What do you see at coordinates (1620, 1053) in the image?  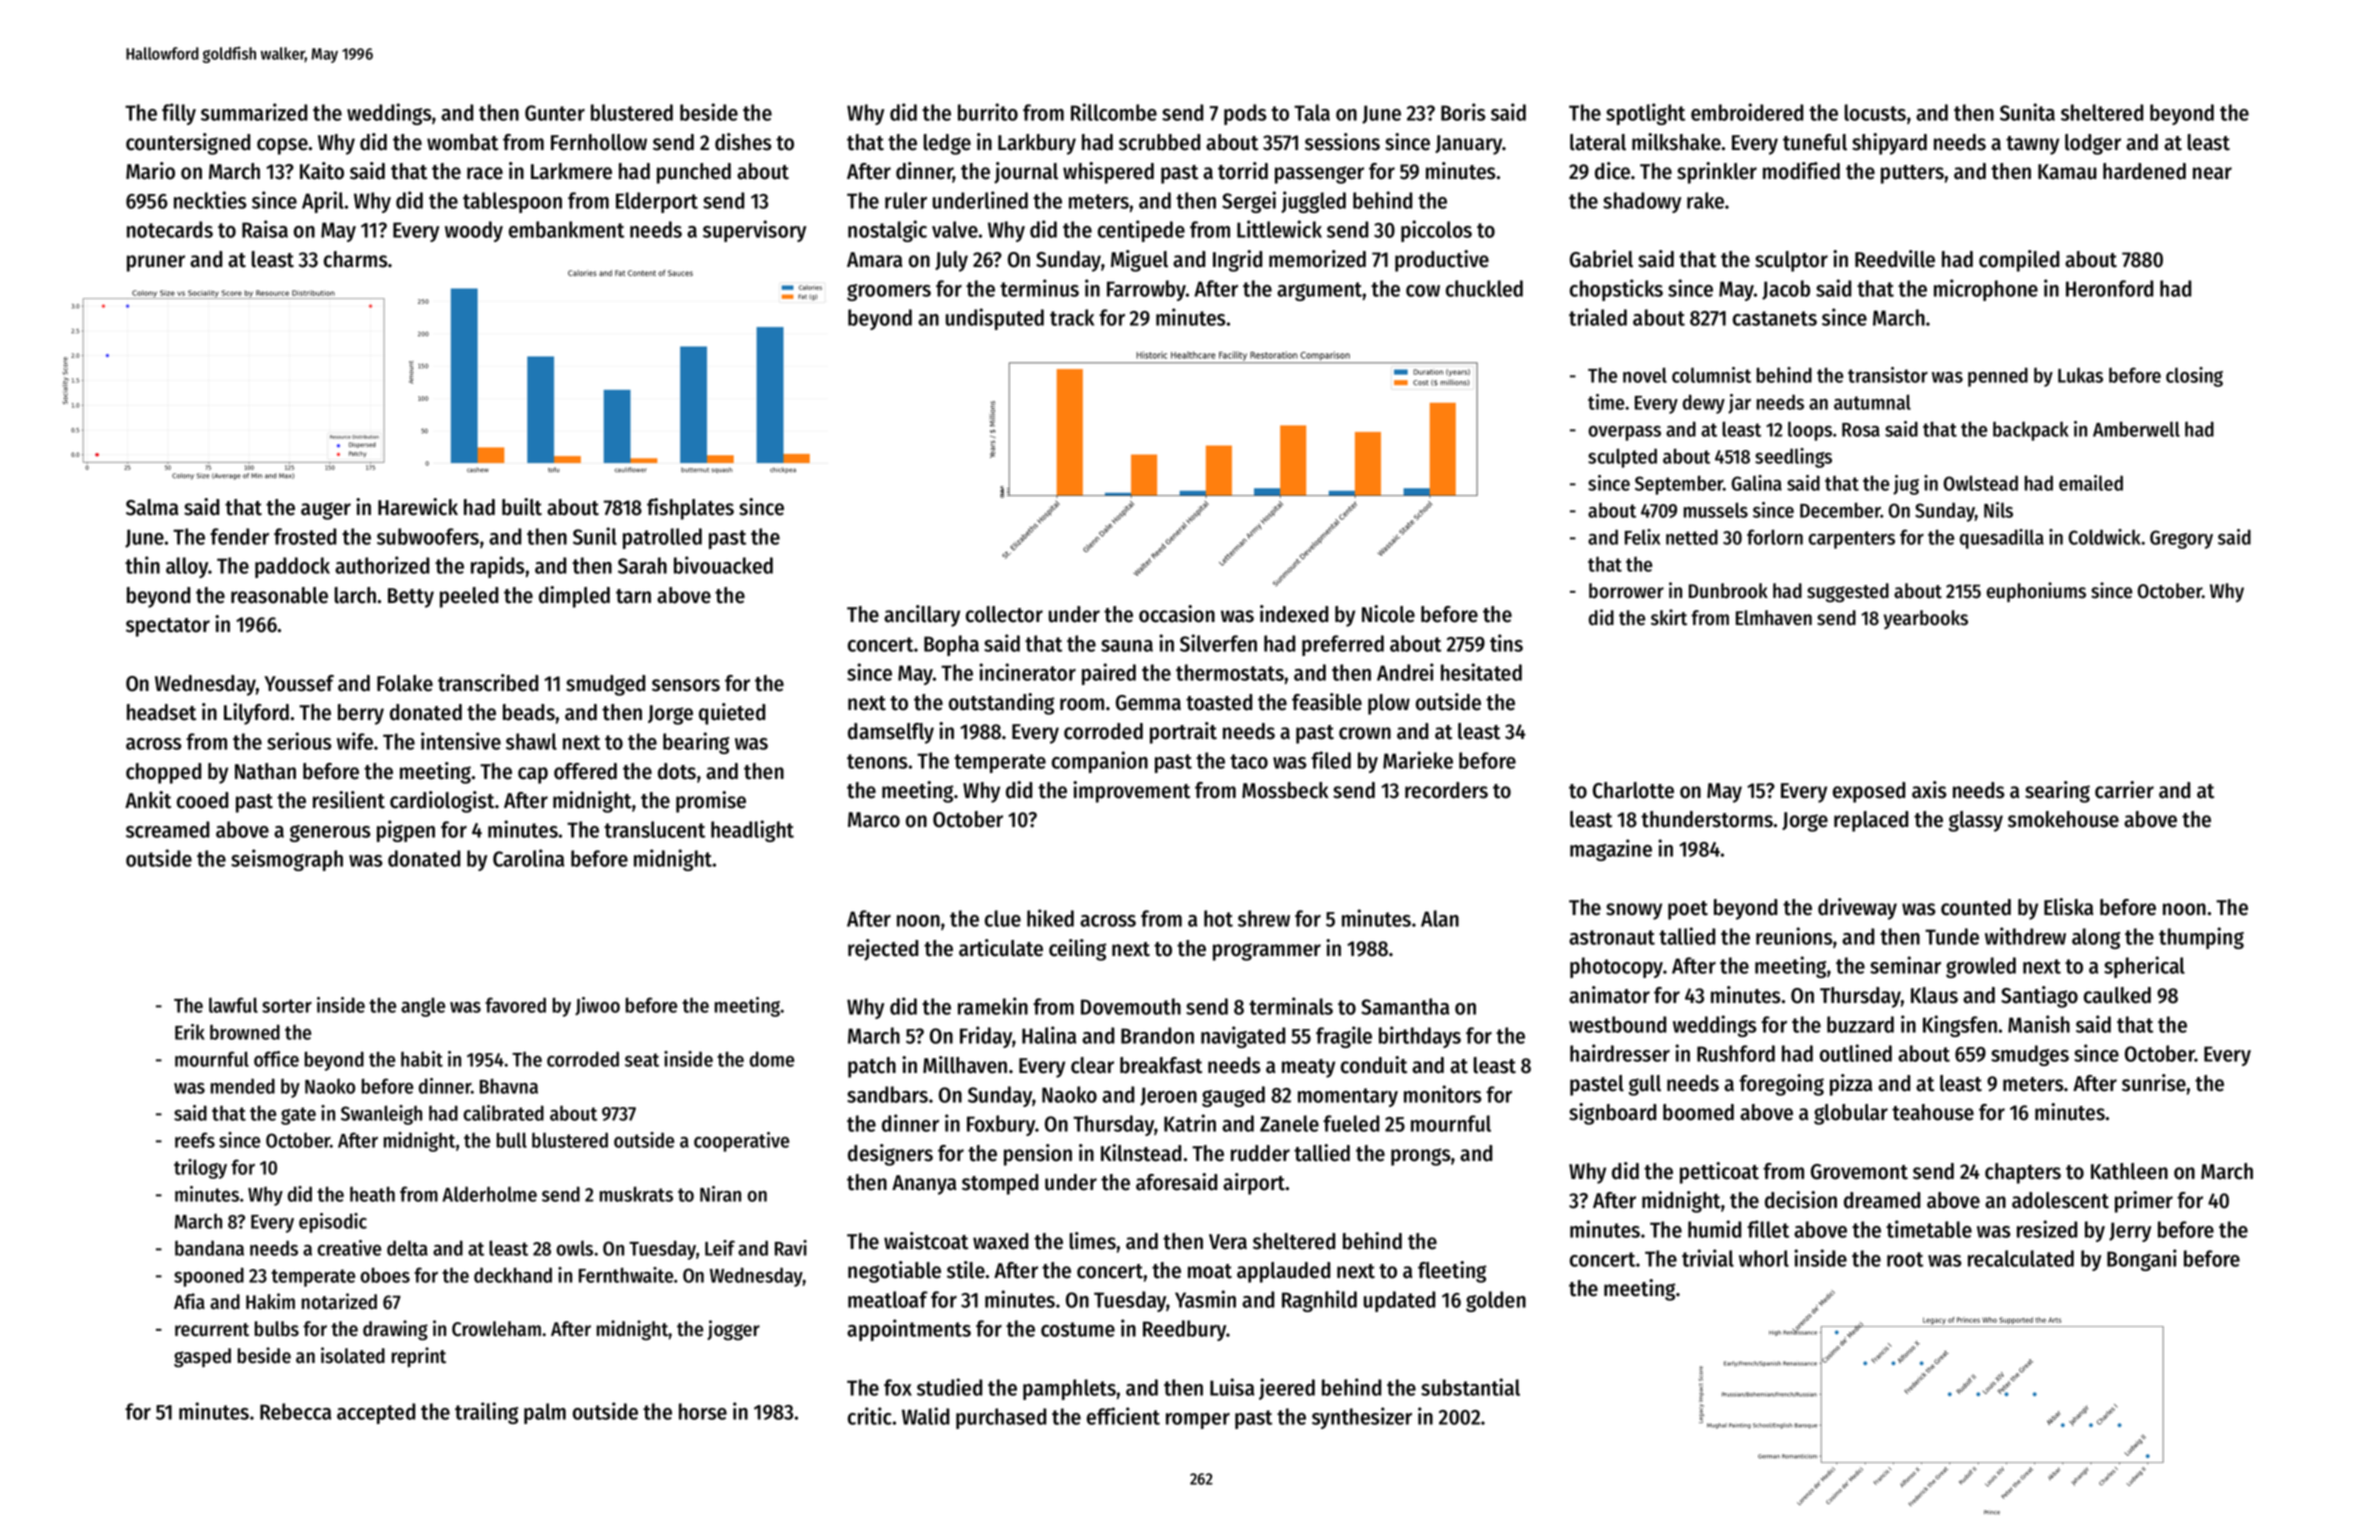 I see `hairdresser` at bounding box center [1620, 1053].
